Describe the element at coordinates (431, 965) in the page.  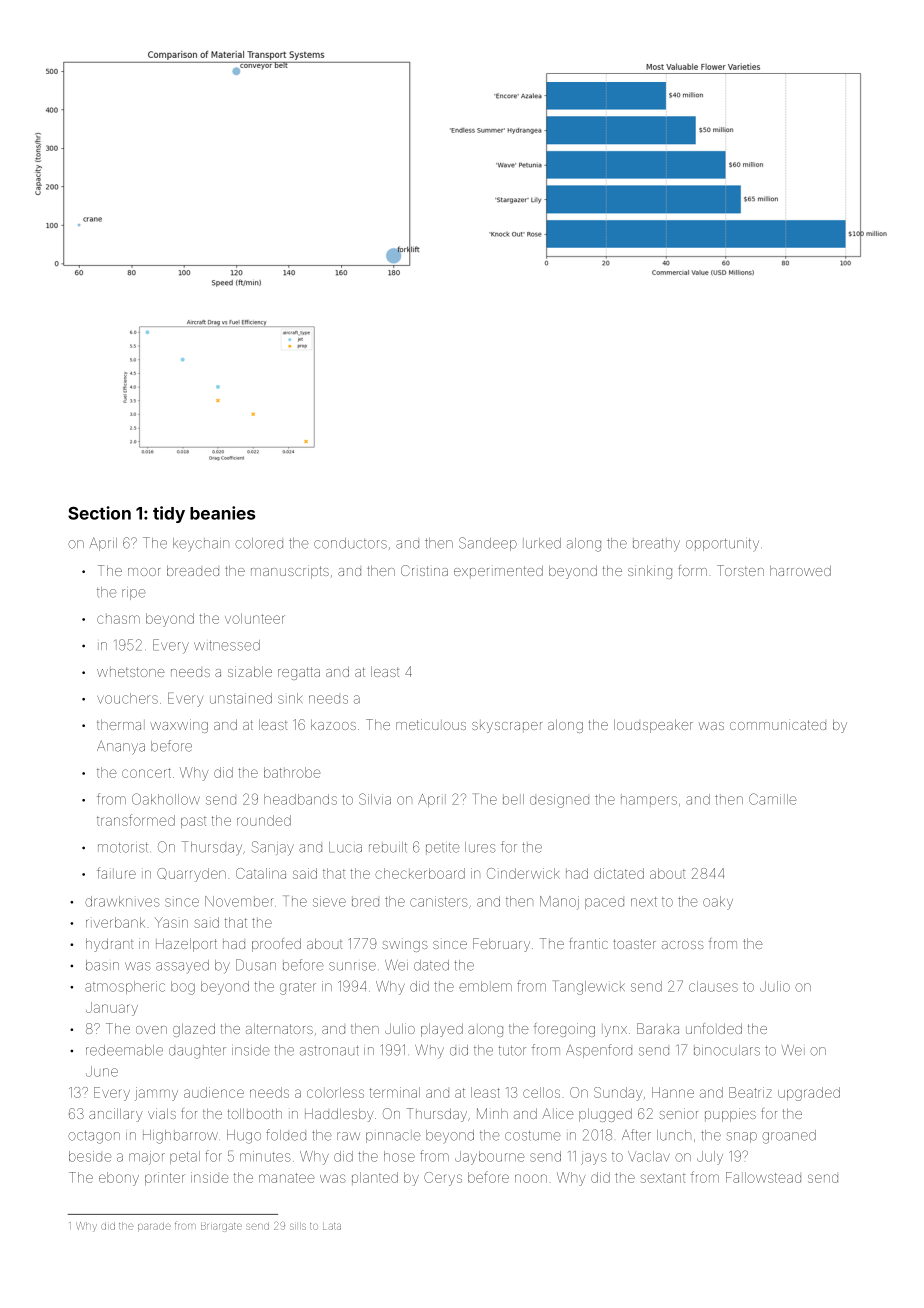
I see `dated` at that location.
